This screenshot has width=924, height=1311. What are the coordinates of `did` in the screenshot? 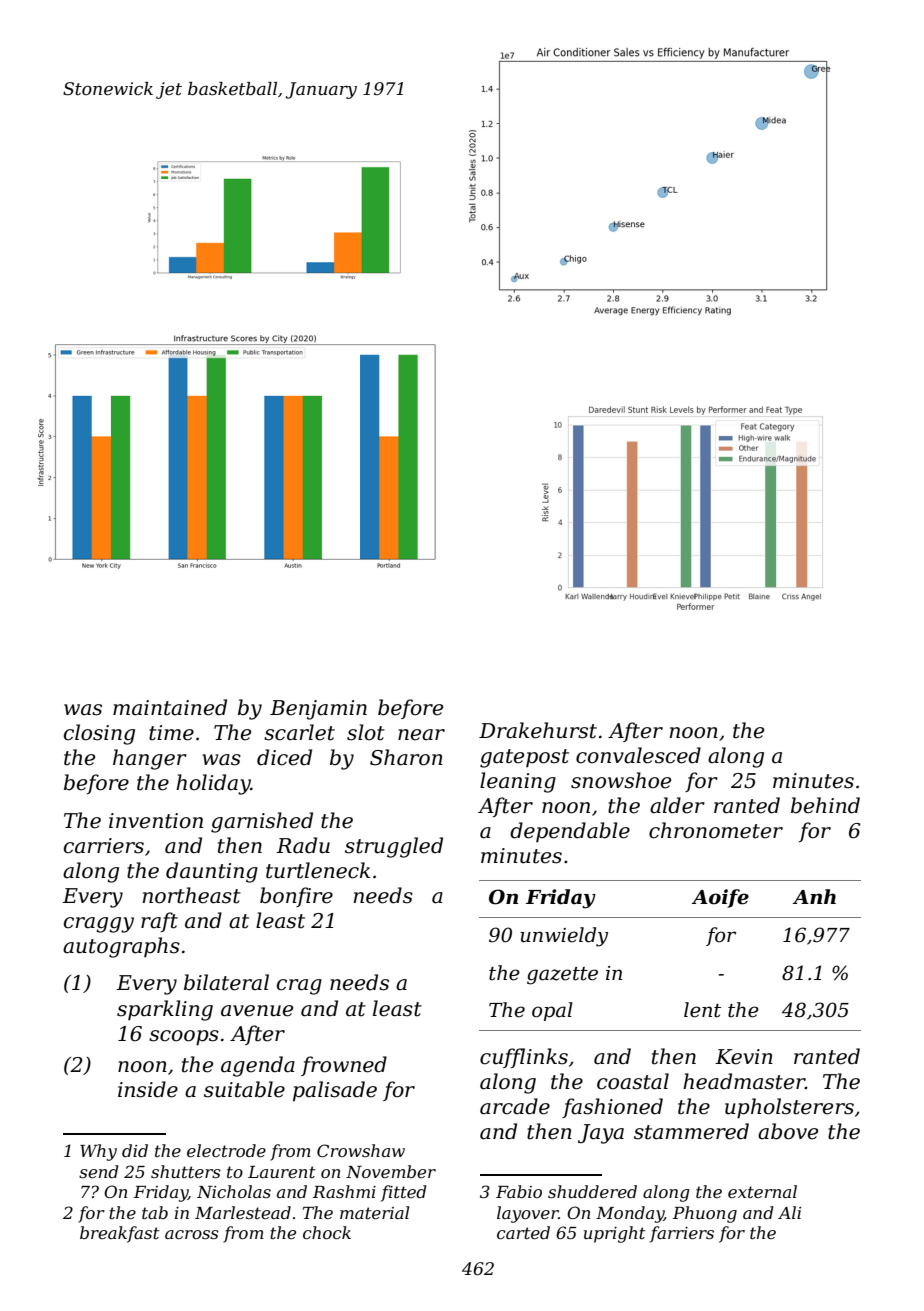 It's located at (135, 1150).
